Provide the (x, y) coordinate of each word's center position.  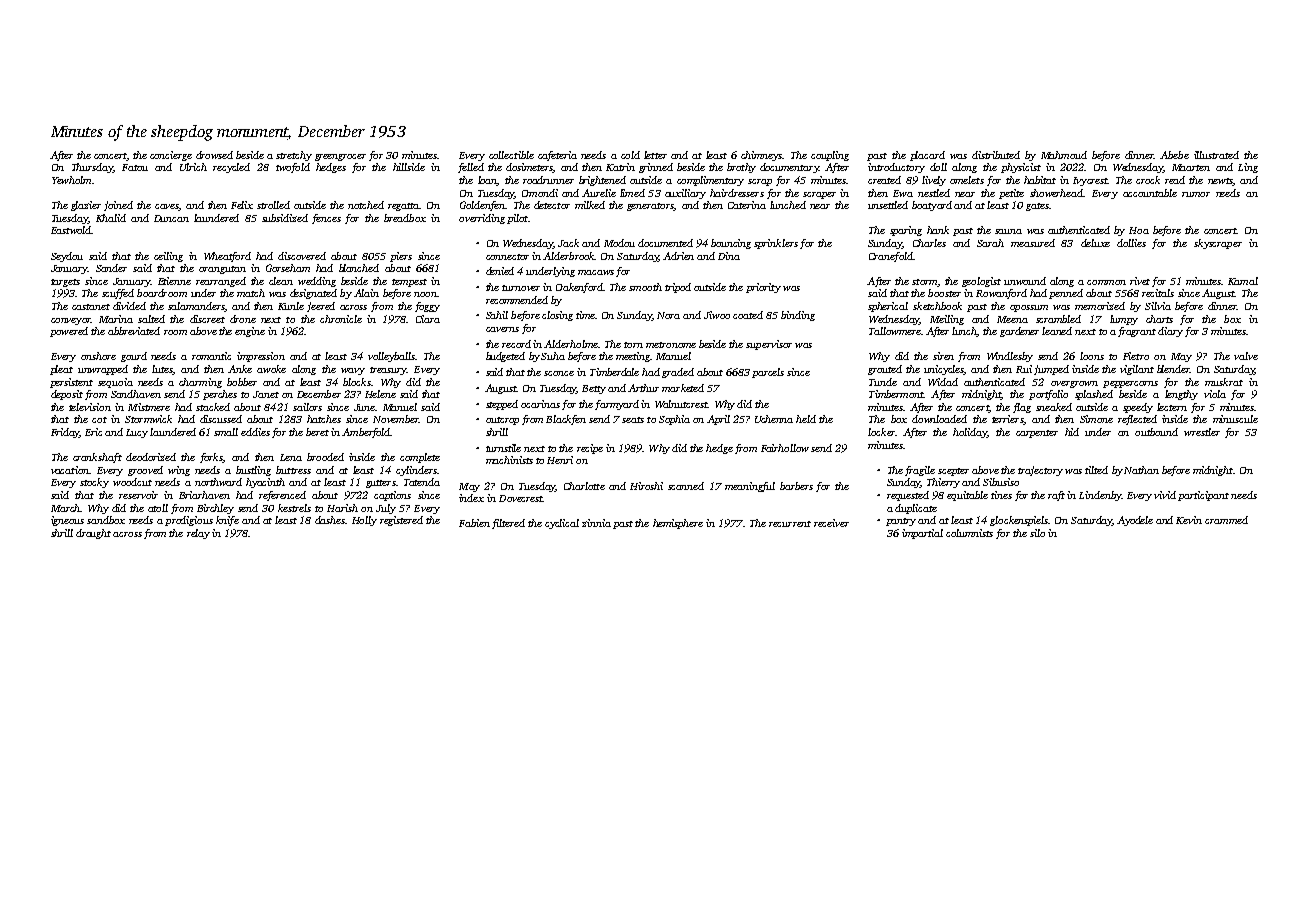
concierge (171, 156)
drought (93, 534)
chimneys (761, 156)
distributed (996, 155)
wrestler (1202, 432)
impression (261, 357)
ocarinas (540, 404)
